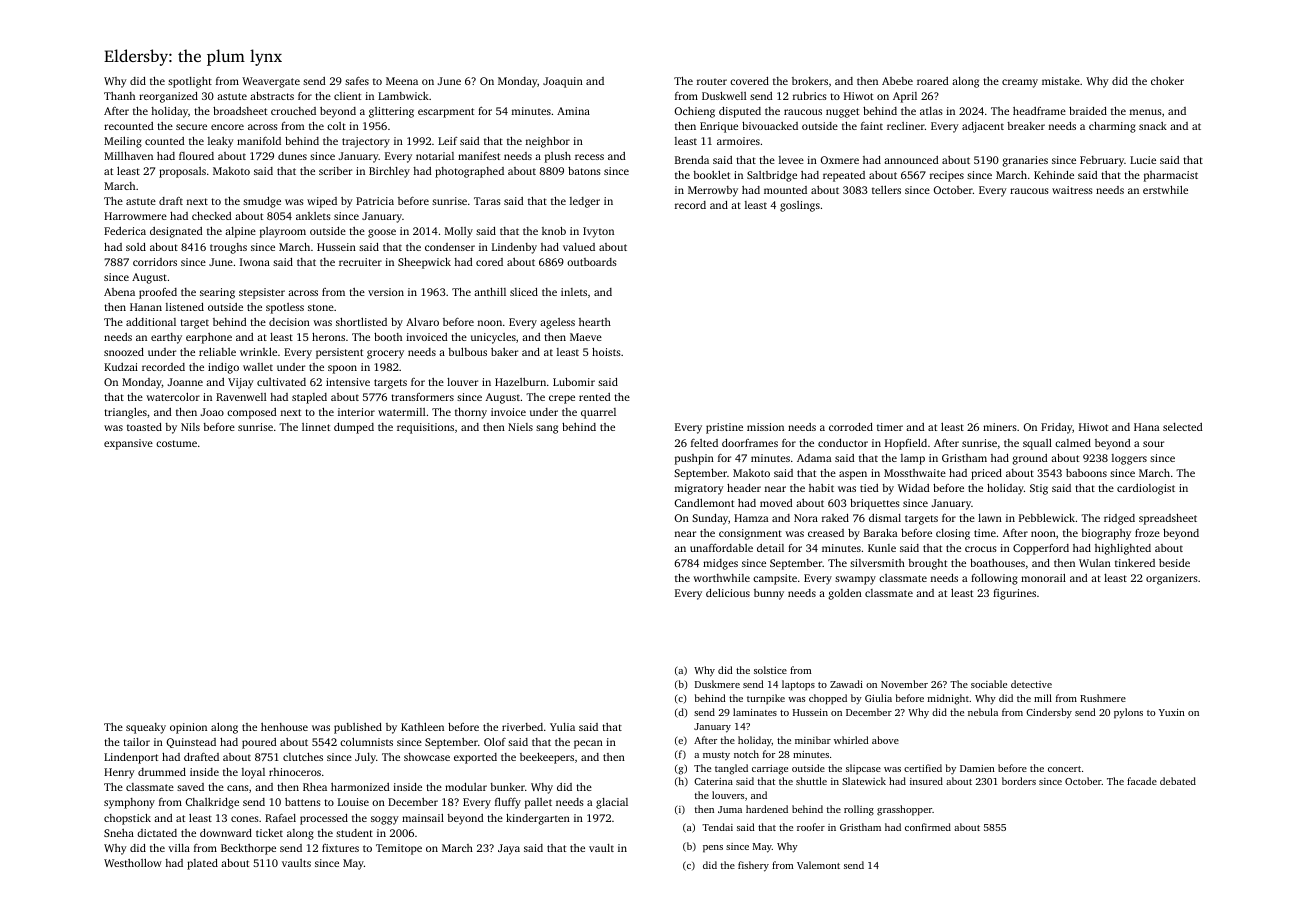 This screenshot has width=1308, height=924. What do you see at coordinates (487, 201) in the screenshot?
I see `Taras` at bounding box center [487, 201].
